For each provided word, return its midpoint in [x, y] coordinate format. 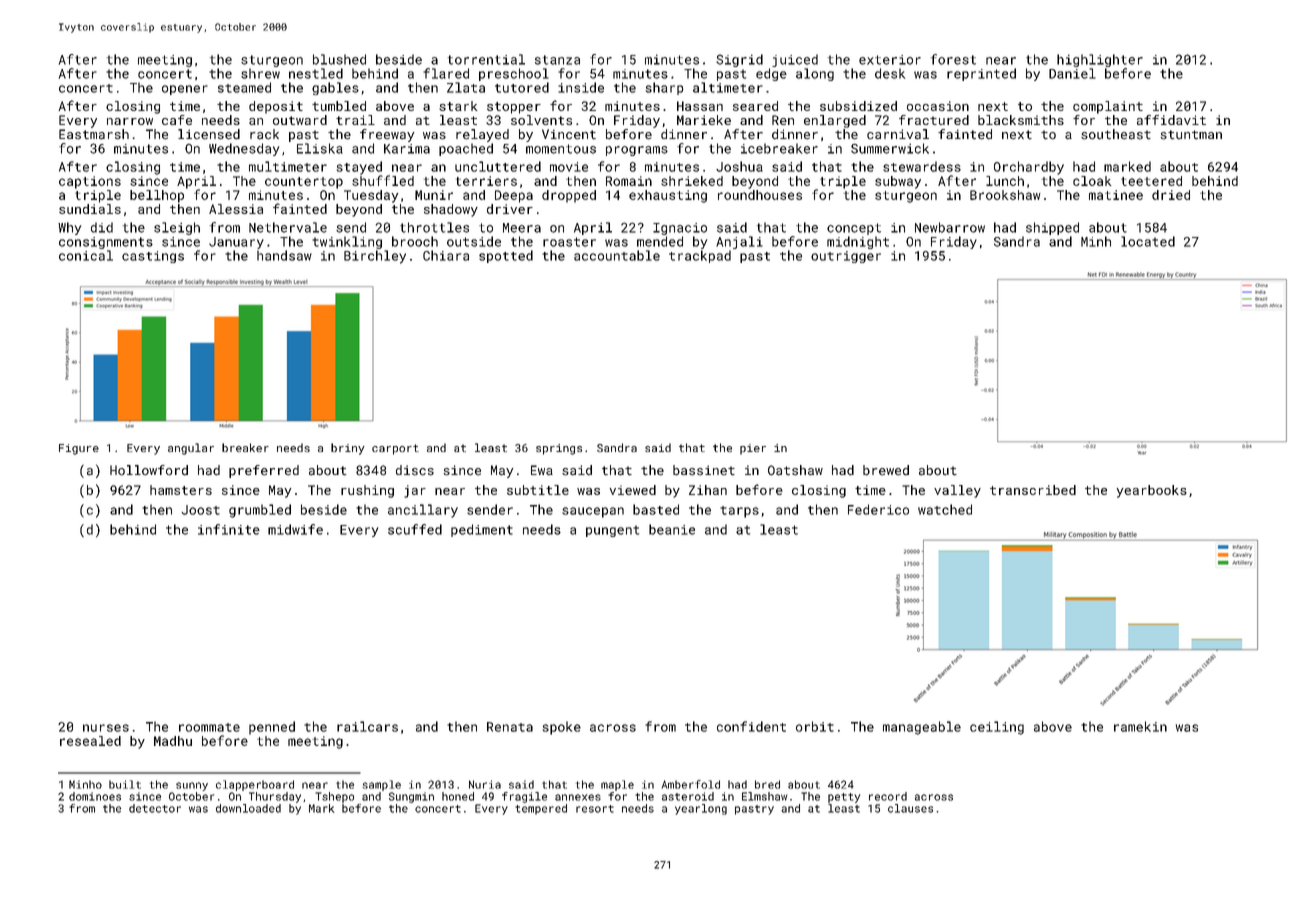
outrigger [846, 257]
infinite [229, 529]
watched [945, 509]
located [1148, 241]
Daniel [1072, 73]
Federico [878, 509]
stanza [557, 60]
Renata [510, 727]
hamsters [181, 490]
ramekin [1140, 726]
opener [185, 90]
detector [155, 808]
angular [191, 449]
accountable [617, 255]
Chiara [446, 255]
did [102, 227]
